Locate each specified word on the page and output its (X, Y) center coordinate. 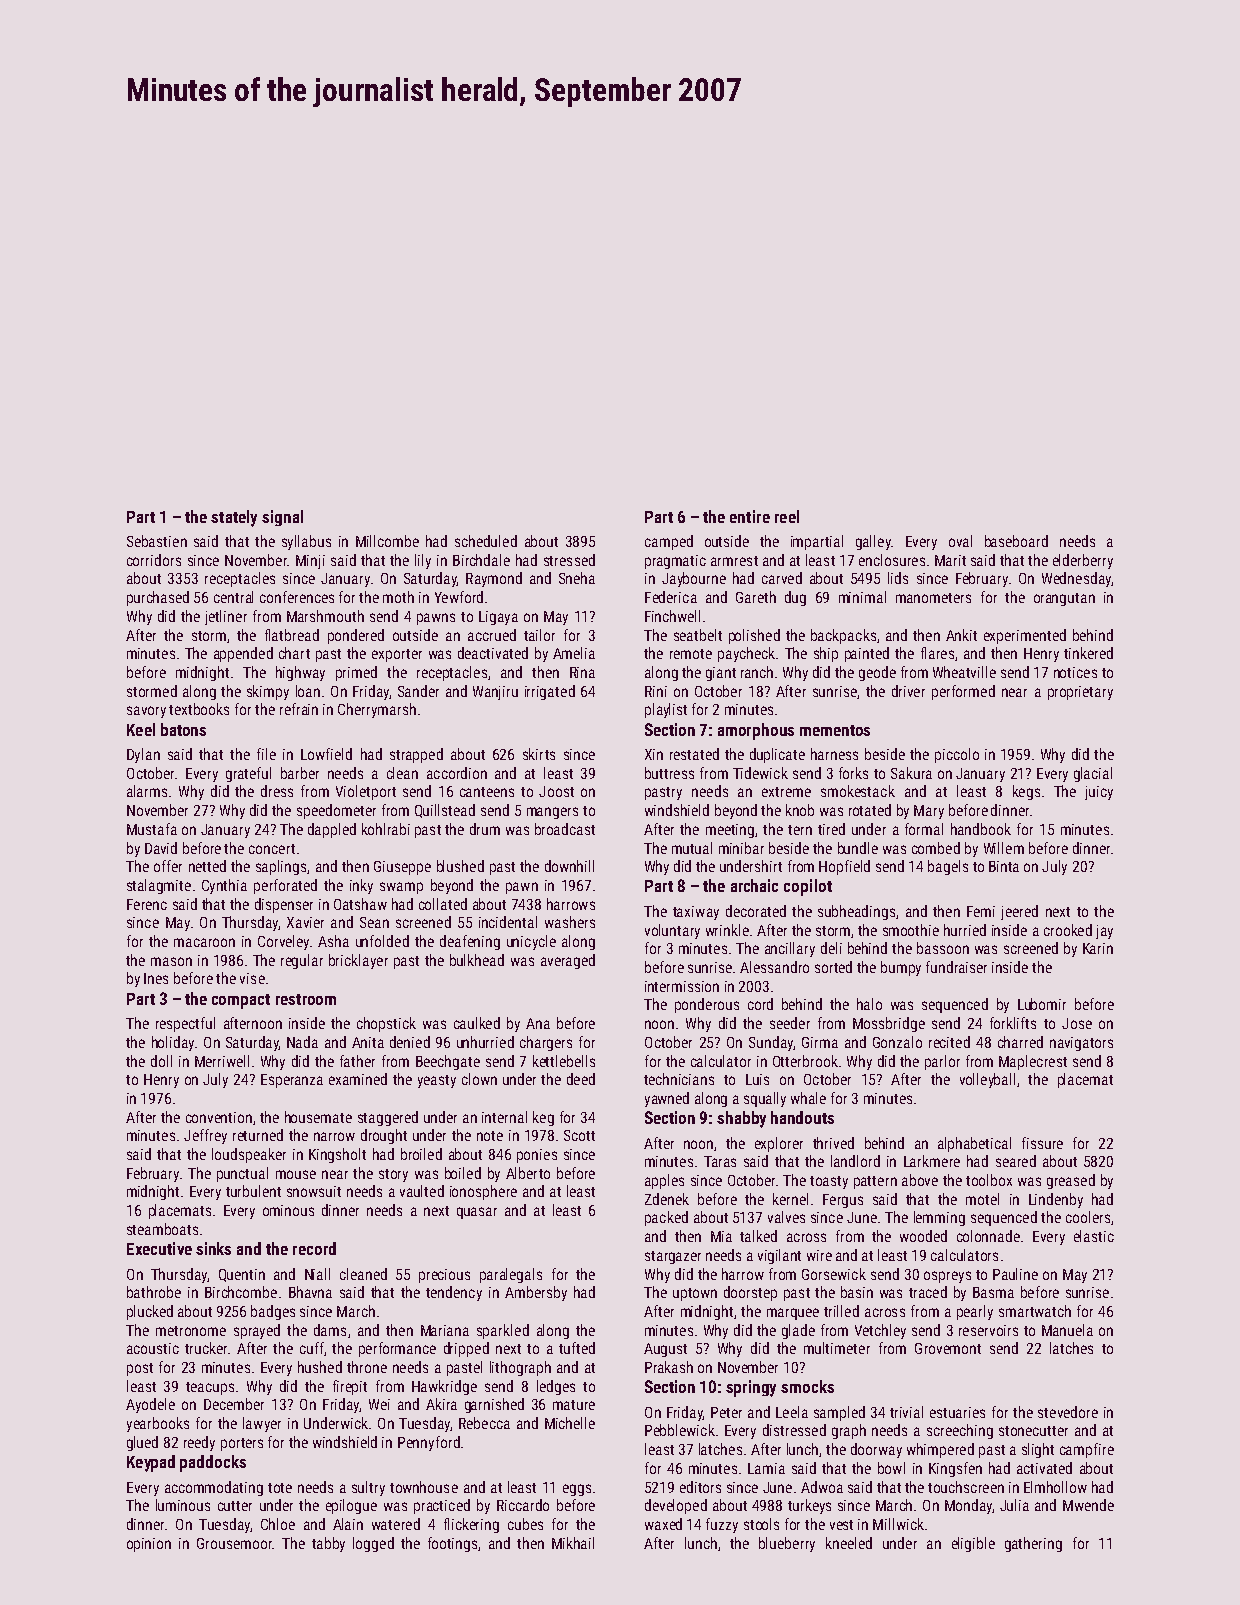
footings (452, 1544)
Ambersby (536, 1293)
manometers (933, 598)
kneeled (849, 1543)
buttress (669, 773)
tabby (328, 1544)
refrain (299, 709)
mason (171, 961)
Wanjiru (495, 693)
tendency (454, 1293)
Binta (1004, 866)
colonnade (988, 1236)
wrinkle (727, 930)
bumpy (901, 968)
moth (398, 597)
